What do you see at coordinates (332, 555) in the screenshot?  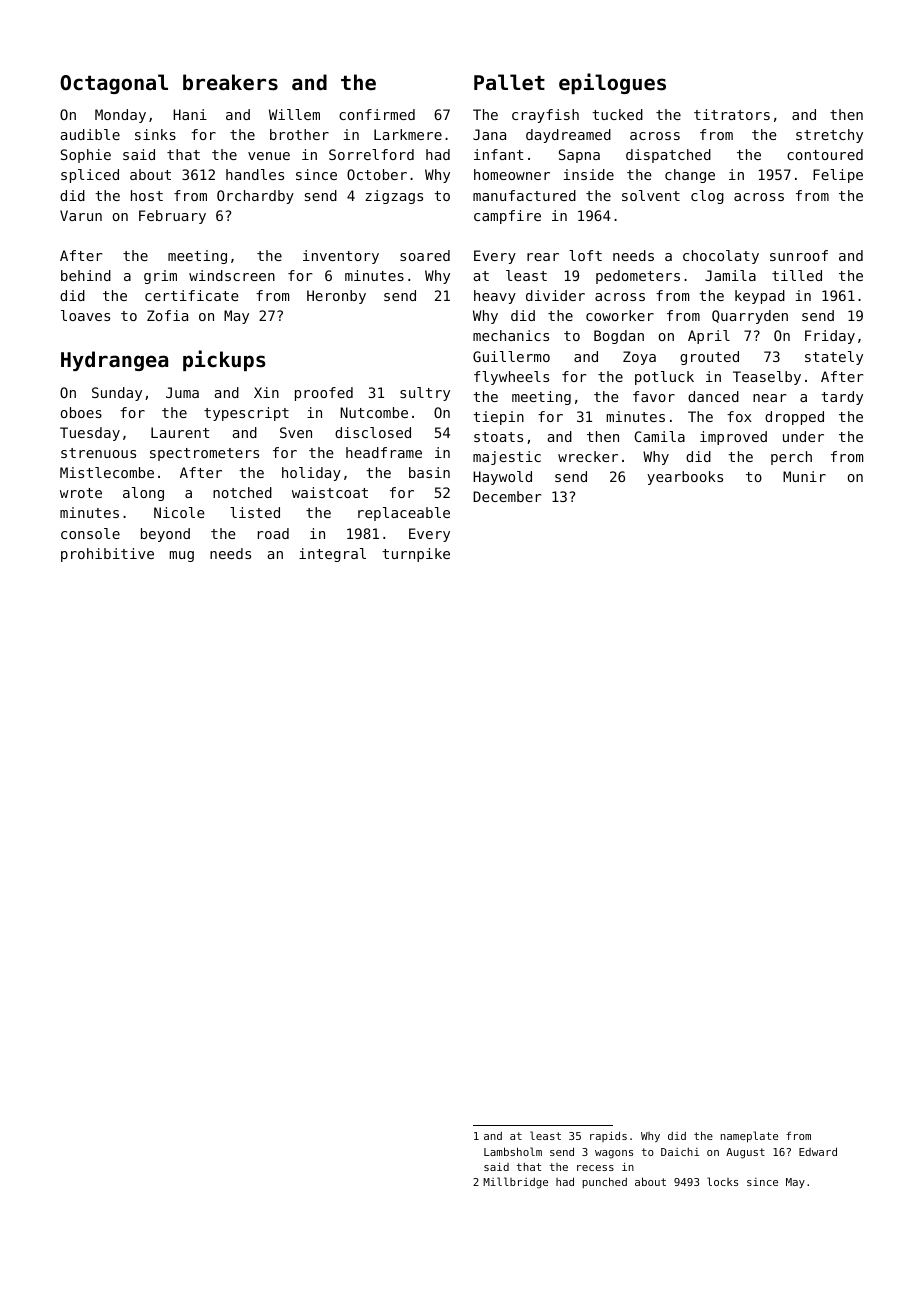 I see `integral` at bounding box center [332, 555].
